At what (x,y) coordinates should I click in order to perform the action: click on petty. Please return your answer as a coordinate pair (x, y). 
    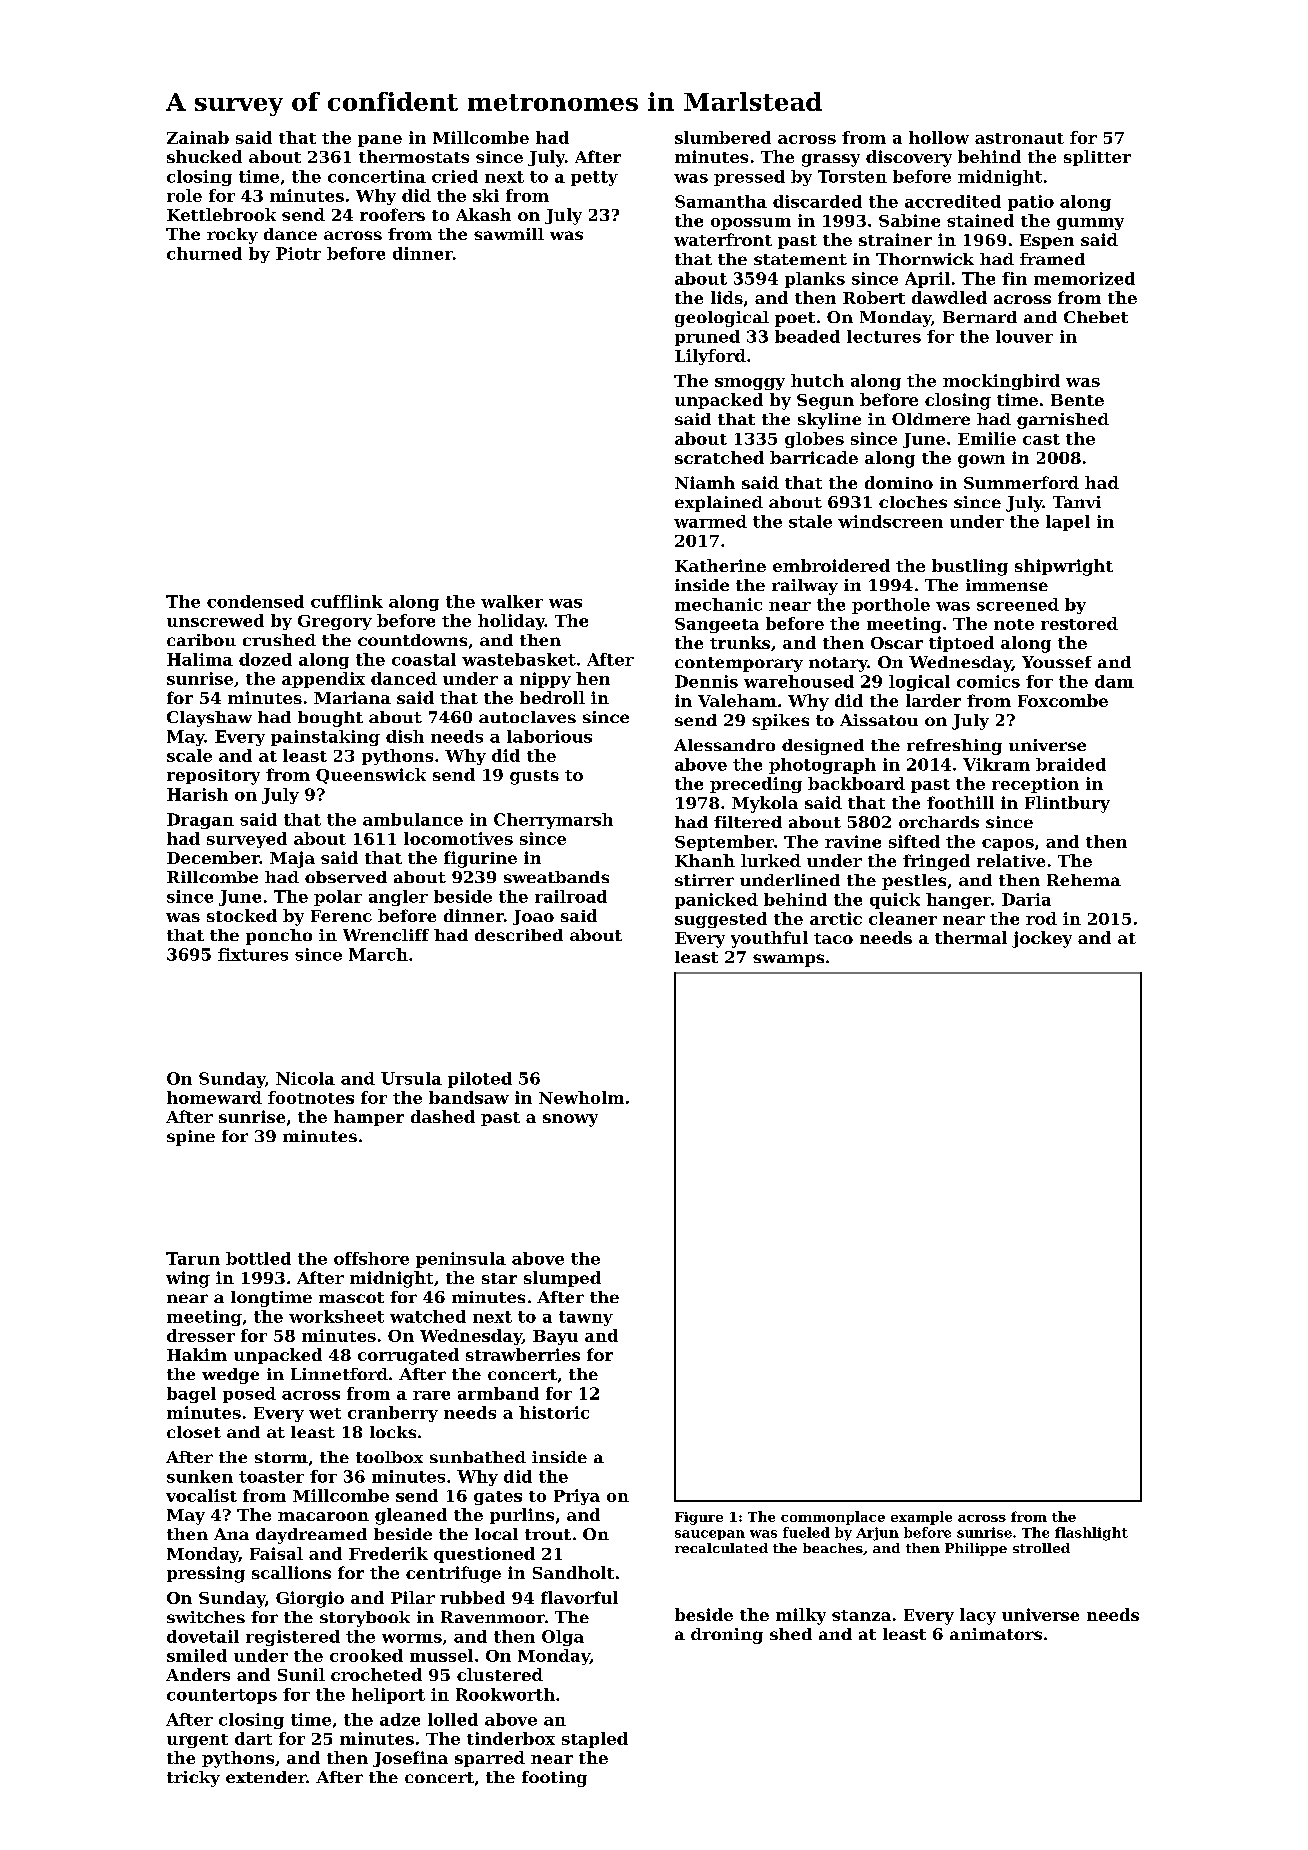
    Looking at the image, I should click on (594, 178).
